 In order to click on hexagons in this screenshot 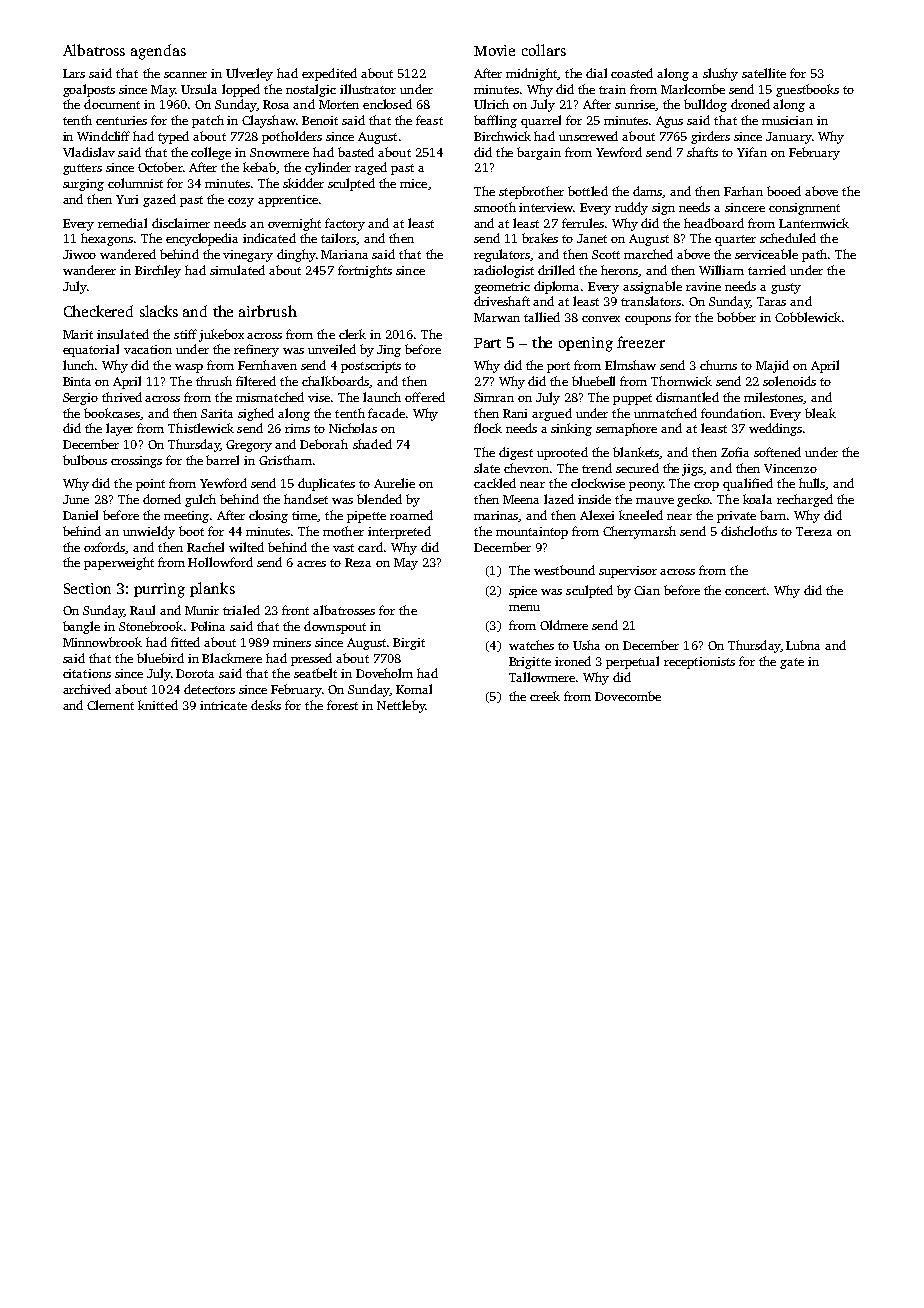, I will do `click(107, 239)`.
